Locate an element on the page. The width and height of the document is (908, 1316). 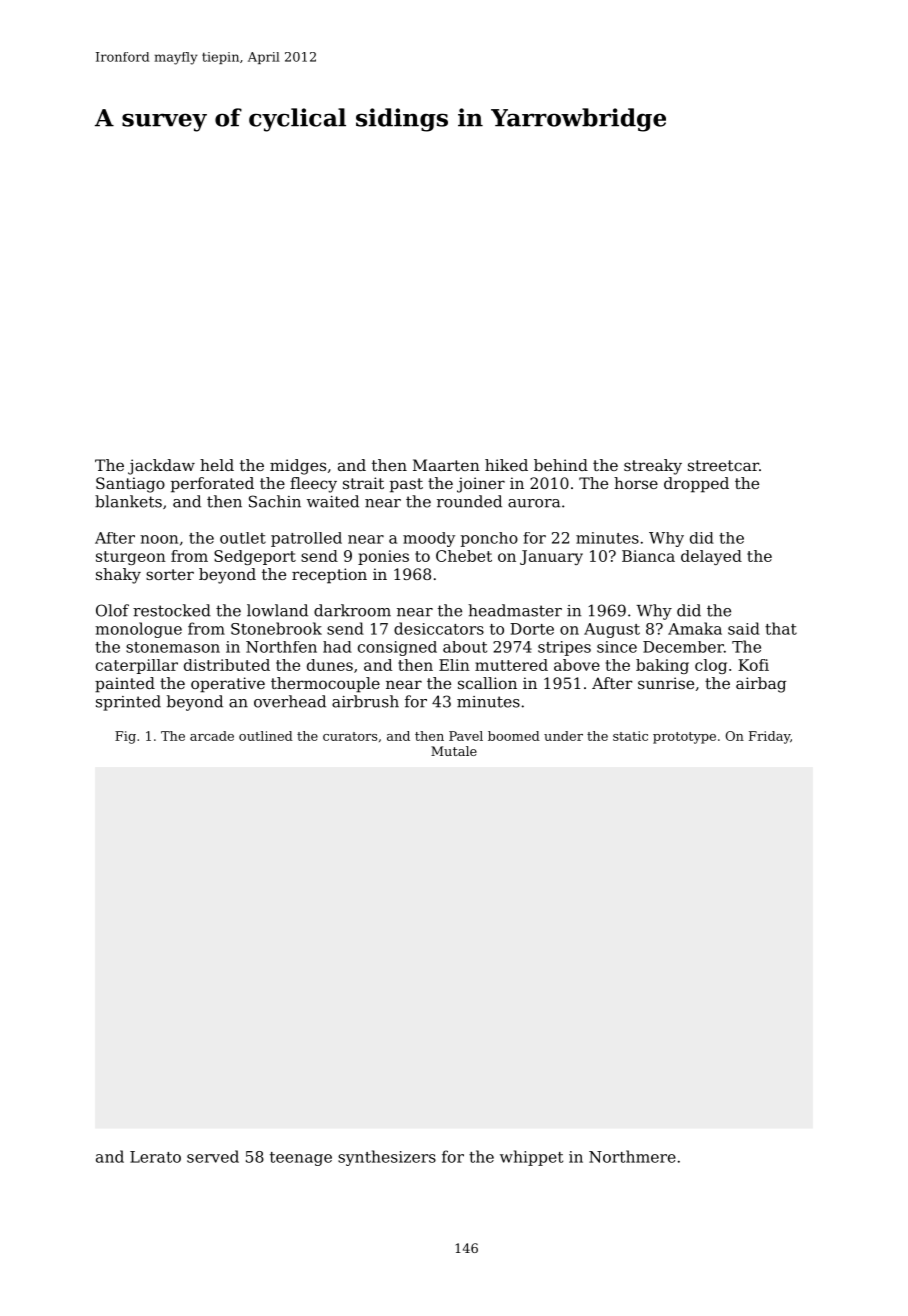
Mutale is located at coordinates (454, 751).
